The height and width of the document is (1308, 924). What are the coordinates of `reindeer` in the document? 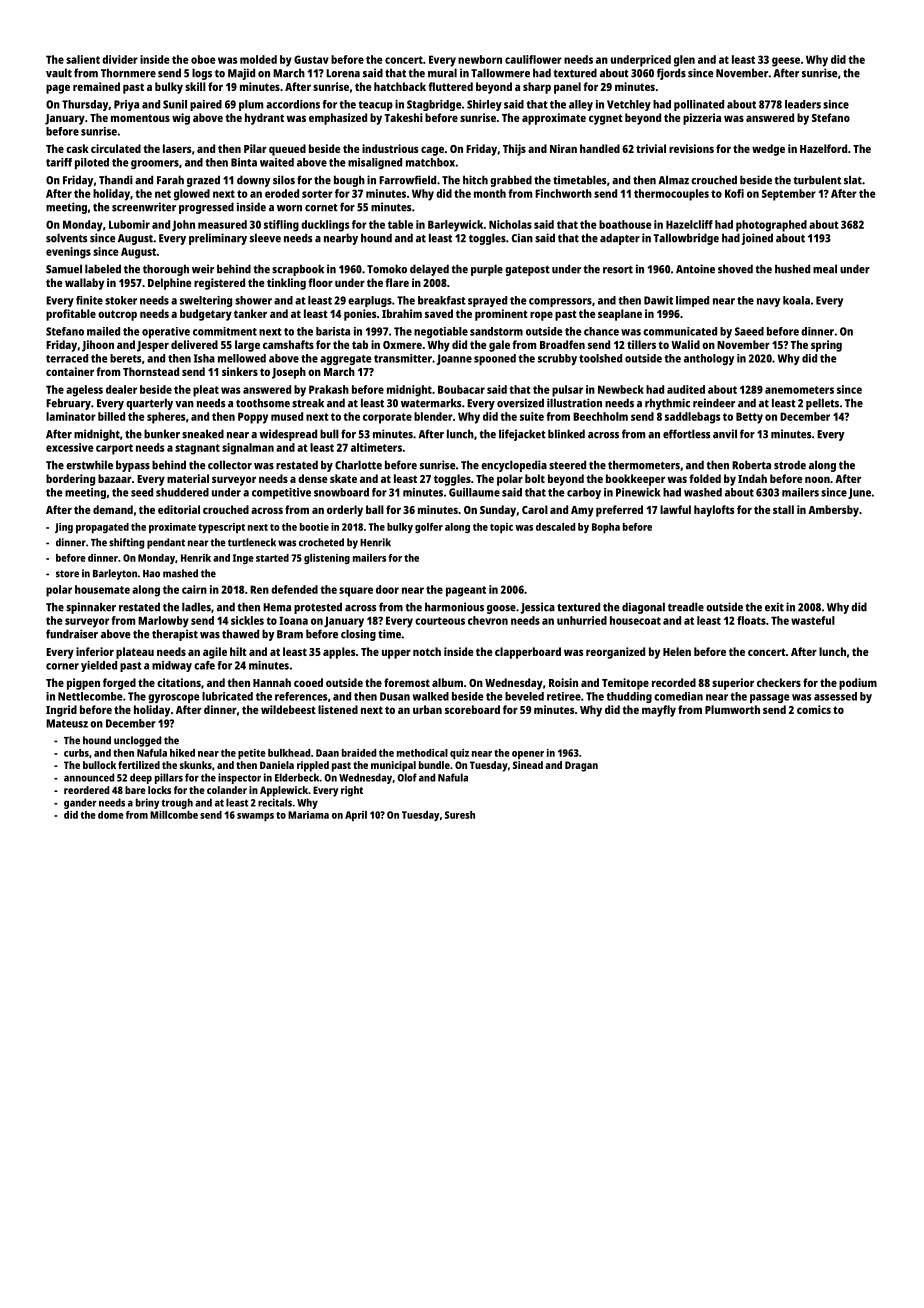 It's located at (714, 403).
